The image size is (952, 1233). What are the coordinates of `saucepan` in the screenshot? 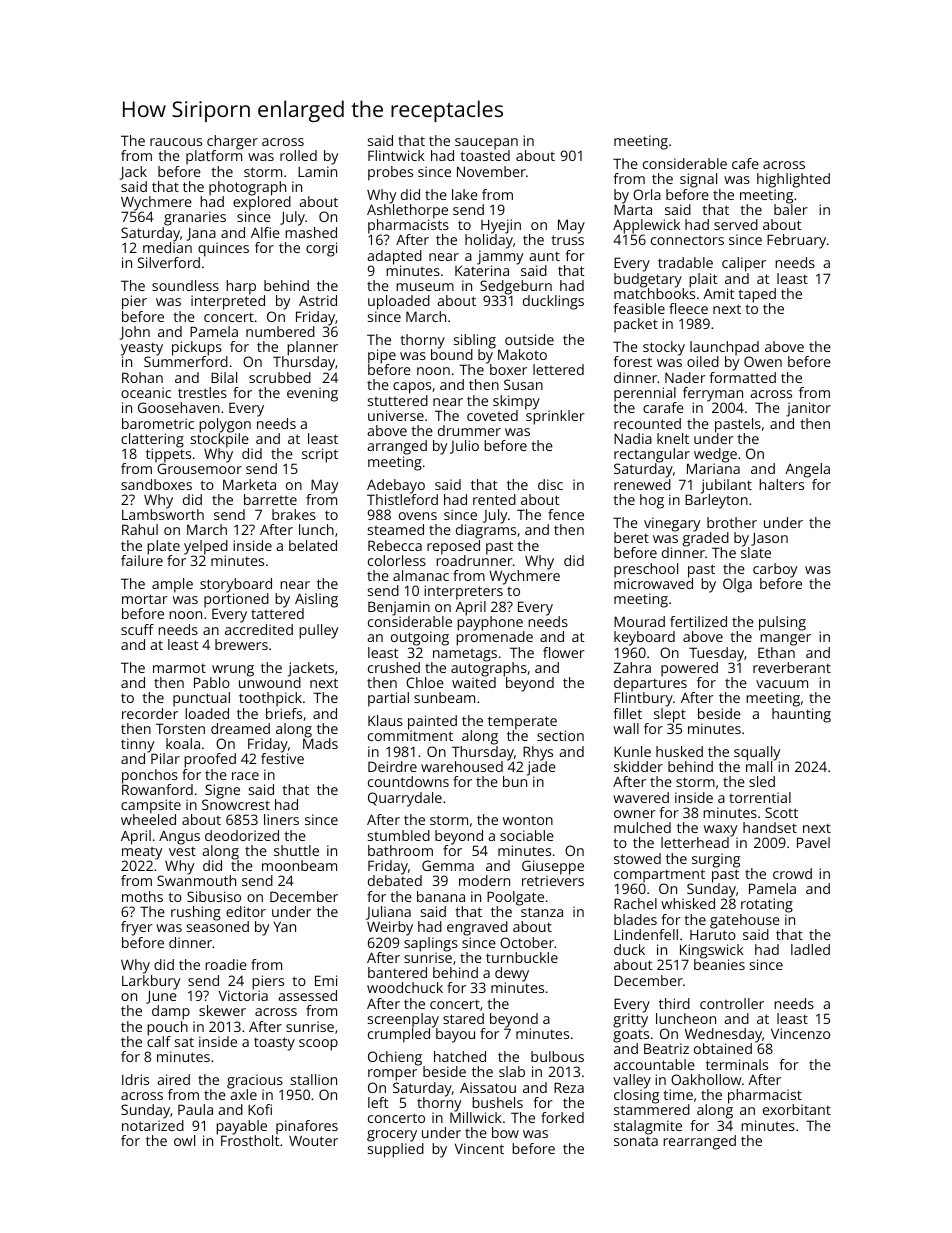 It's located at (485, 144).
